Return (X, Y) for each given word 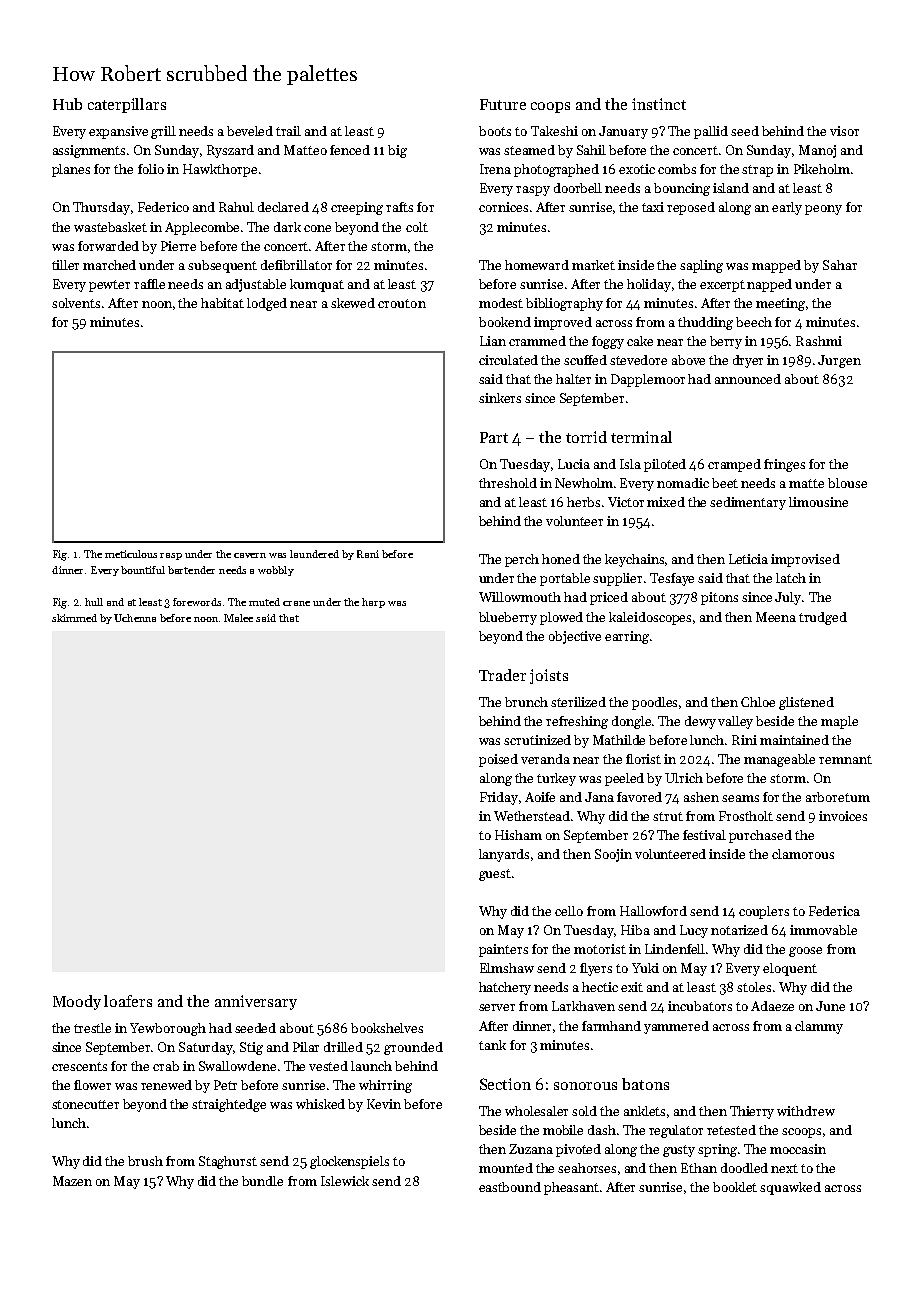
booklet (735, 1187)
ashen (701, 797)
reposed (691, 208)
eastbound (510, 1187)
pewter (109, 286)
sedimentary (748, 503)
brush (145, 1161)
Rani (368, 554)
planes (71, 170)
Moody (77, 1002)
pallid (711, 132)
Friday (499, 798)
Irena (495, 169)
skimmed (74, 618)
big (397, 151)
